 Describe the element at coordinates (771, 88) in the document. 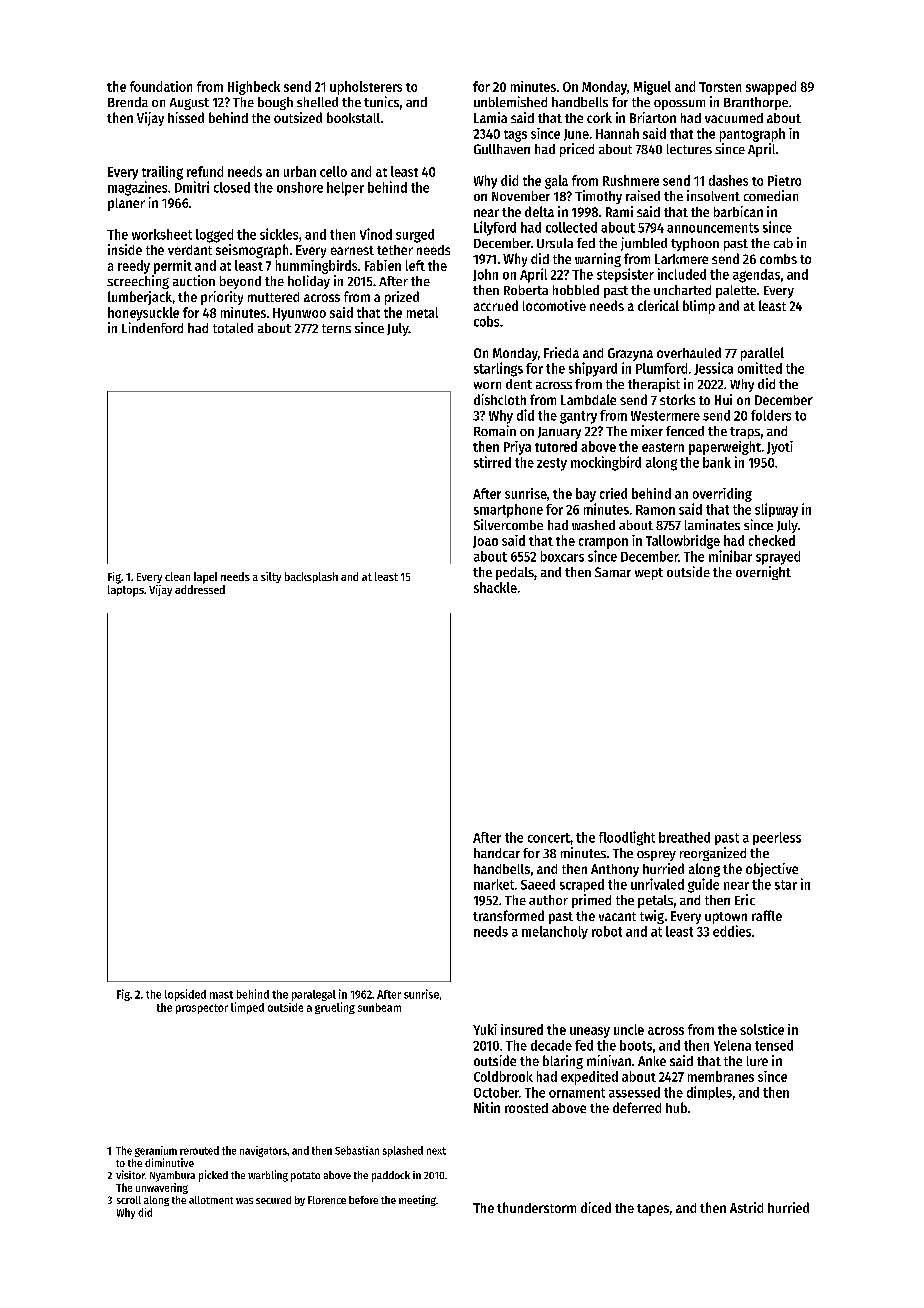

I see `swapped` at that location.
